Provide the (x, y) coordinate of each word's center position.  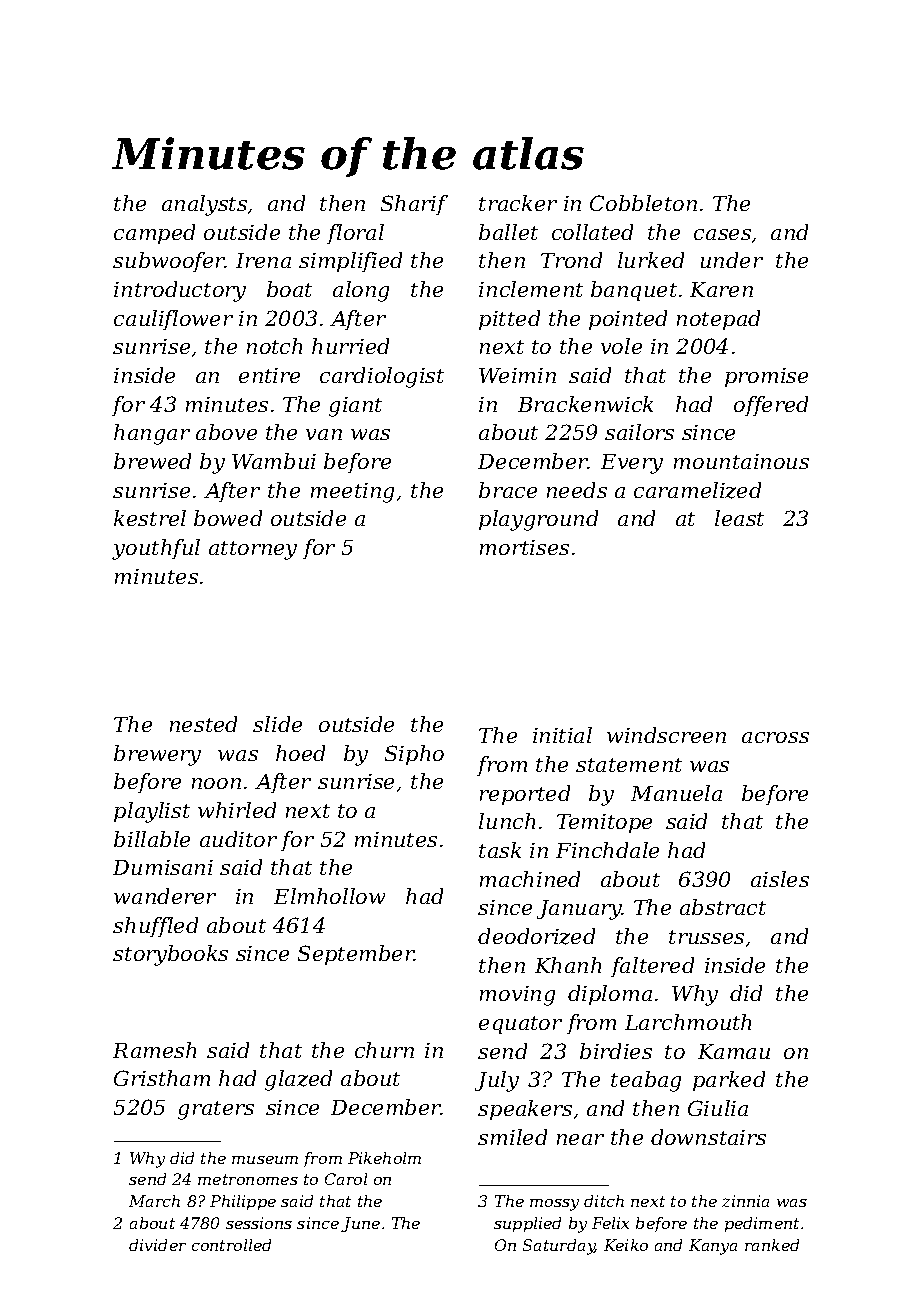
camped (154, 234)
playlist (152, 812)
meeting (352, 493)
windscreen (666, 735)
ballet (508, 232)
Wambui (274, 461)
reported (525, 795)
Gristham (162, 1078)
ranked (772, 1245)
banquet (634, 291)
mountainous (741, 461)
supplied (527, 1224)
